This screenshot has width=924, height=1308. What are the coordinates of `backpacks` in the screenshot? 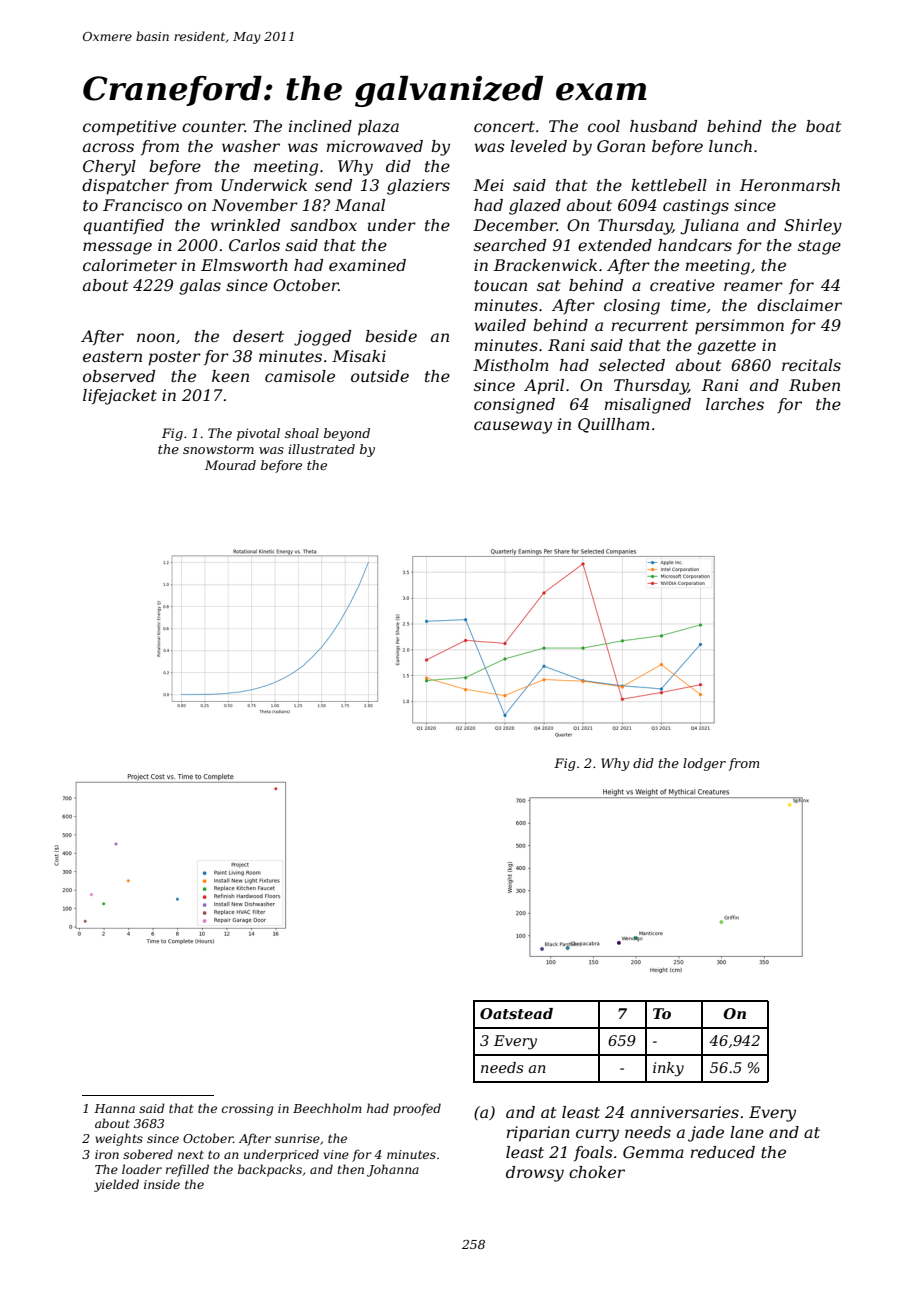 It's located at (270, 1170).
